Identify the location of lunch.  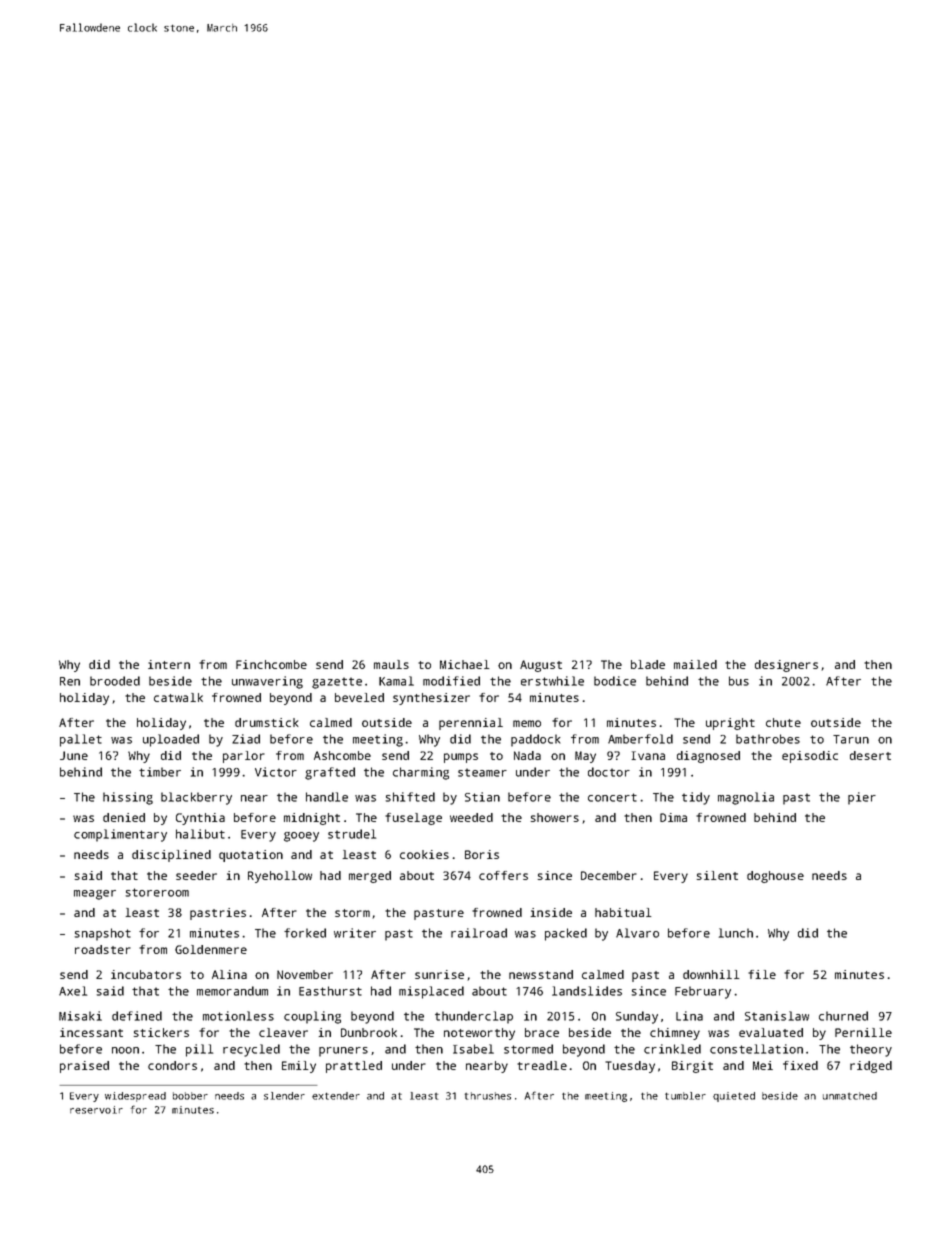
(736, 933).
